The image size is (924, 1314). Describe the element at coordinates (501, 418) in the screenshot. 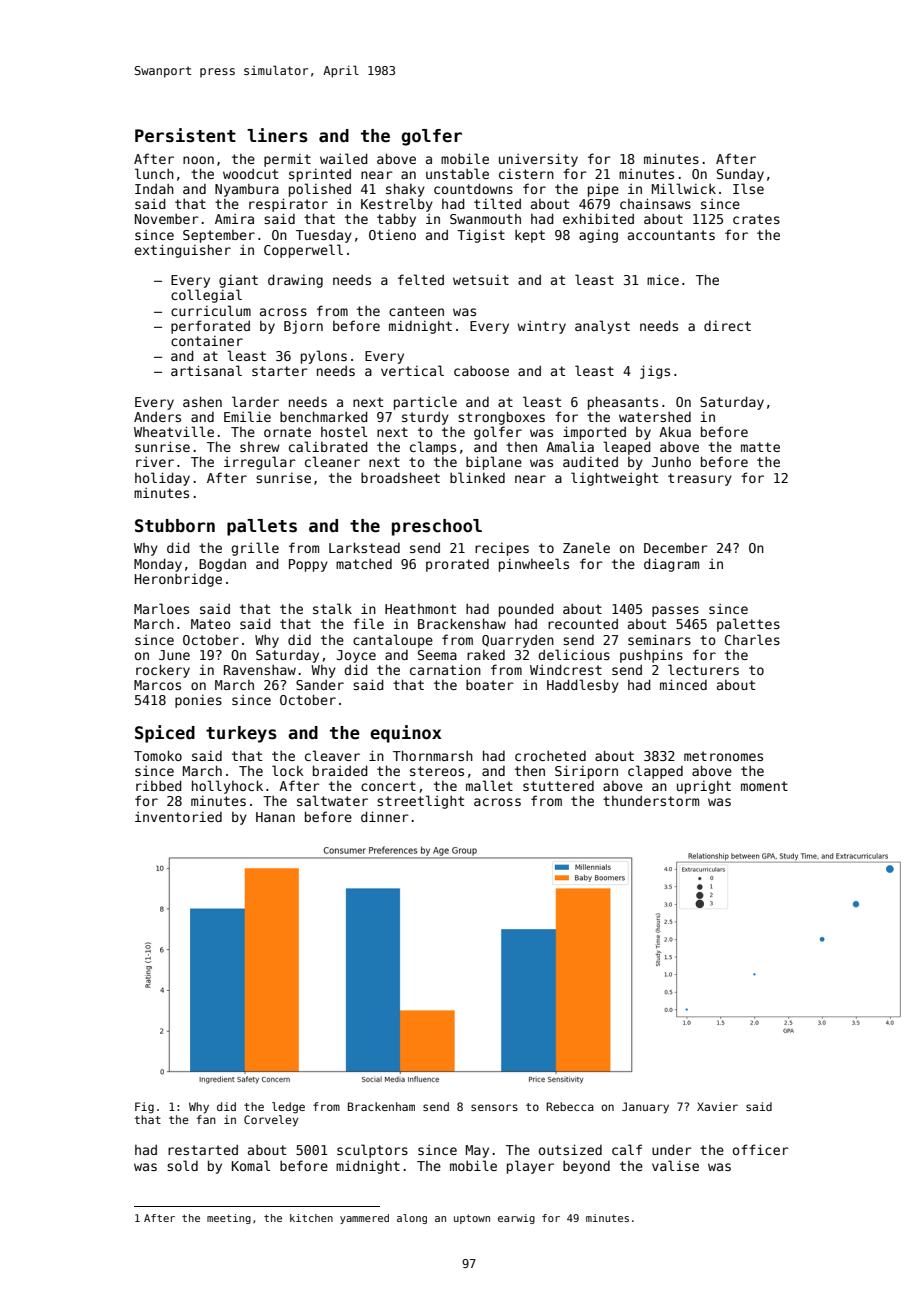

I see `strongboxes` at that location.
